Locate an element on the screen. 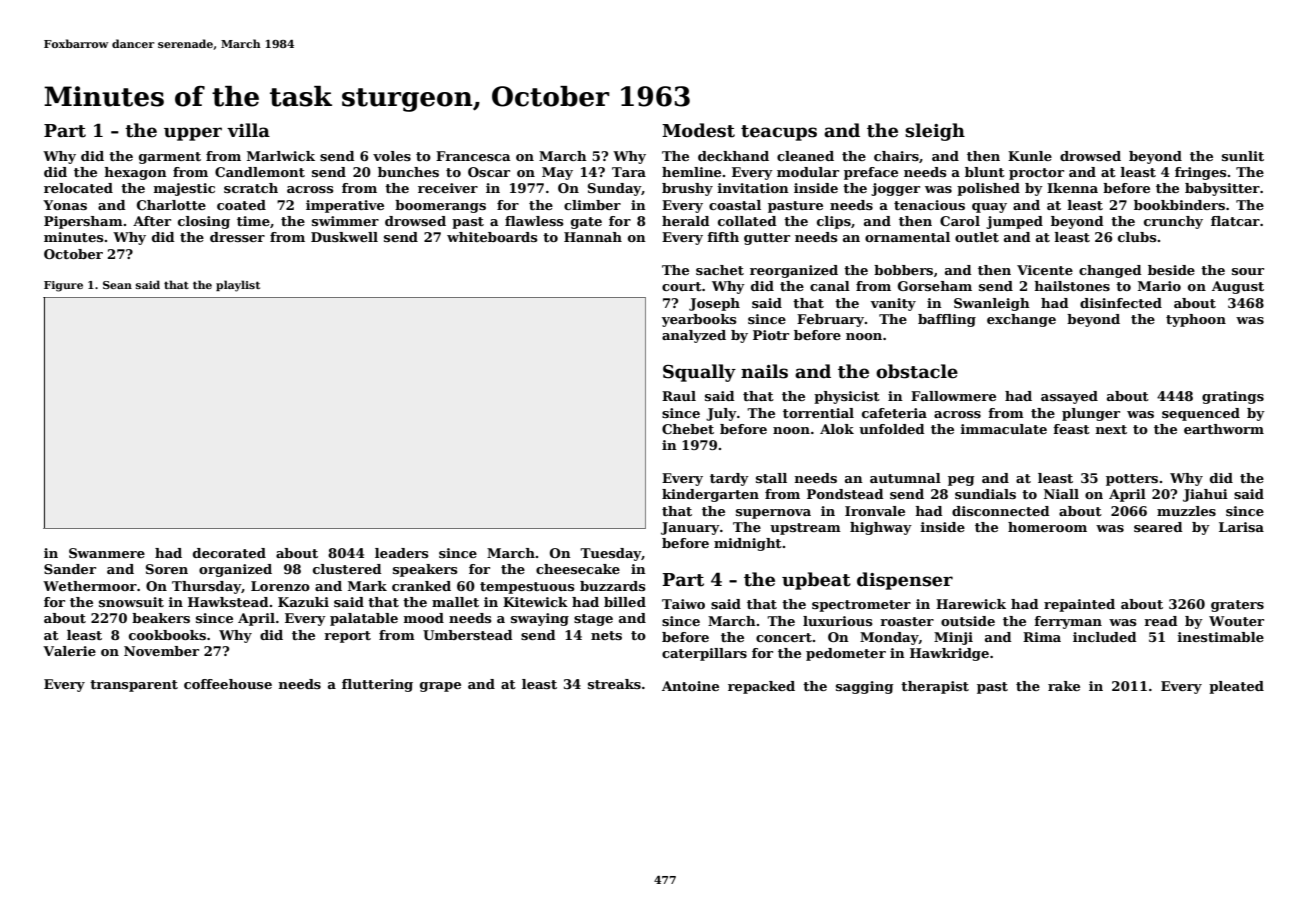  therapist is located at coordinates (935, 687).
